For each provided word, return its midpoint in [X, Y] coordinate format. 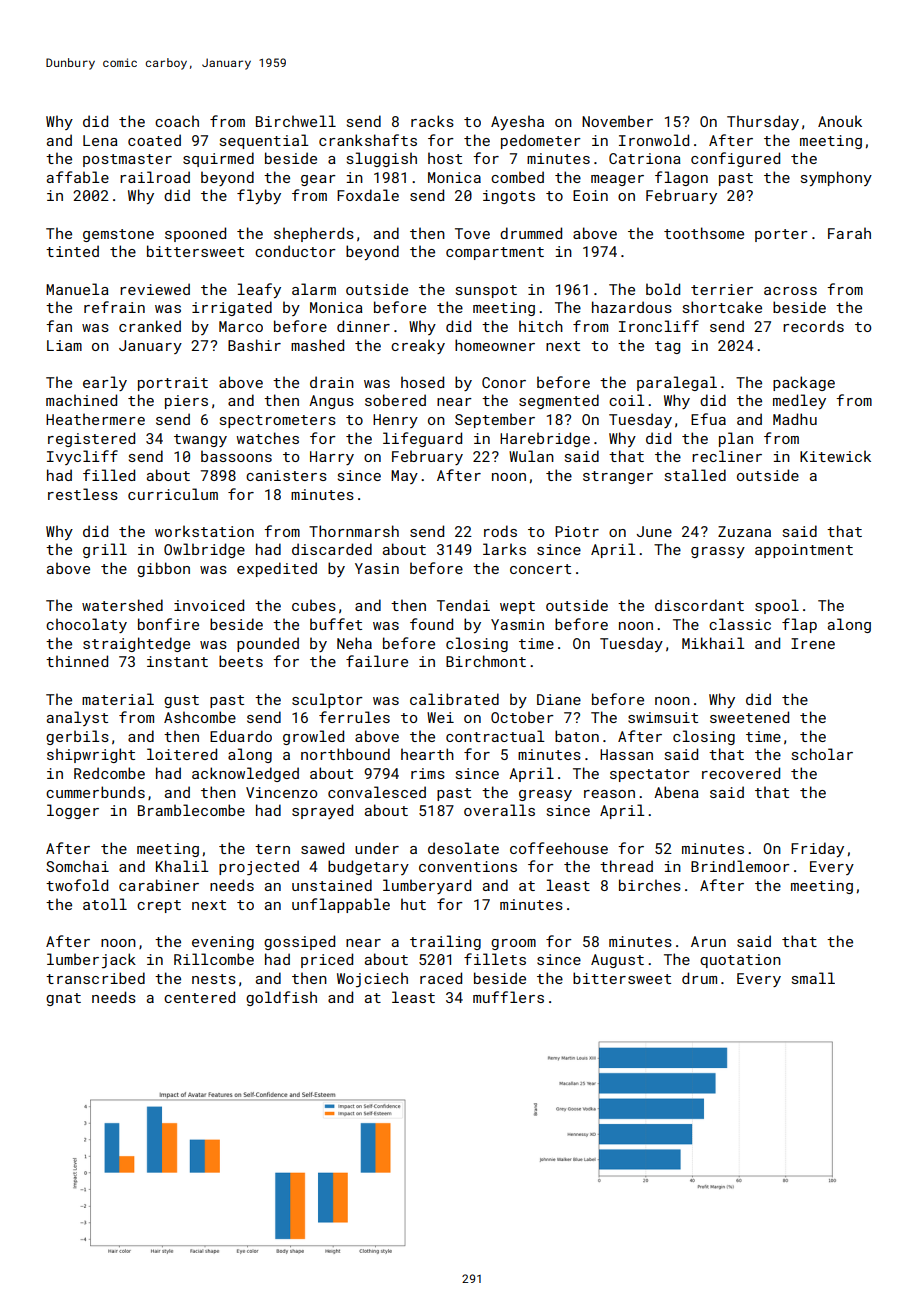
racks [432, 121]
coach [177, 121]
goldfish [281, 998]
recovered [741, 773]
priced [327, 960]
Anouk [840, 121]
